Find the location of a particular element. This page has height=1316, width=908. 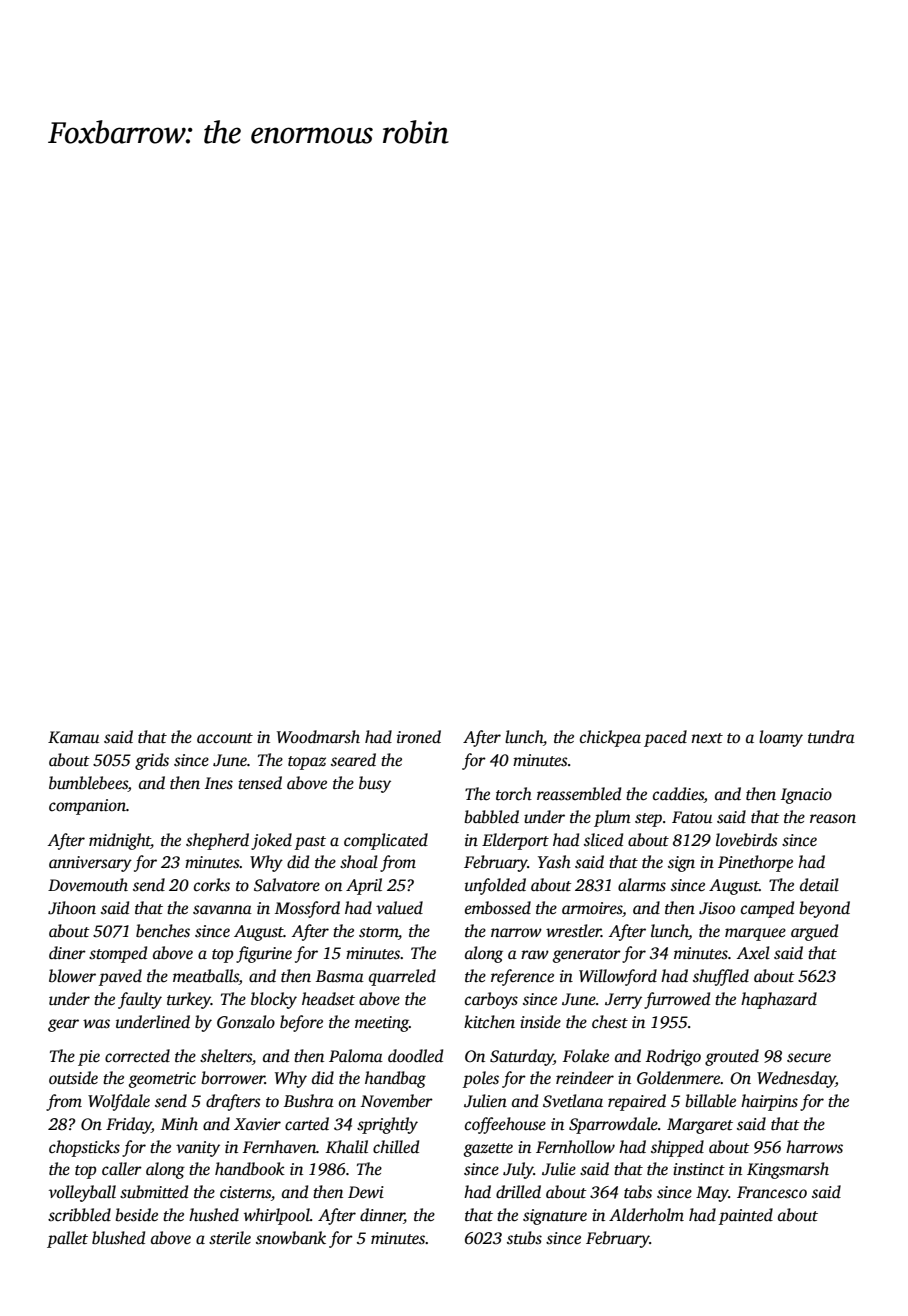

borrower is located at coordinates (233, 1078).
